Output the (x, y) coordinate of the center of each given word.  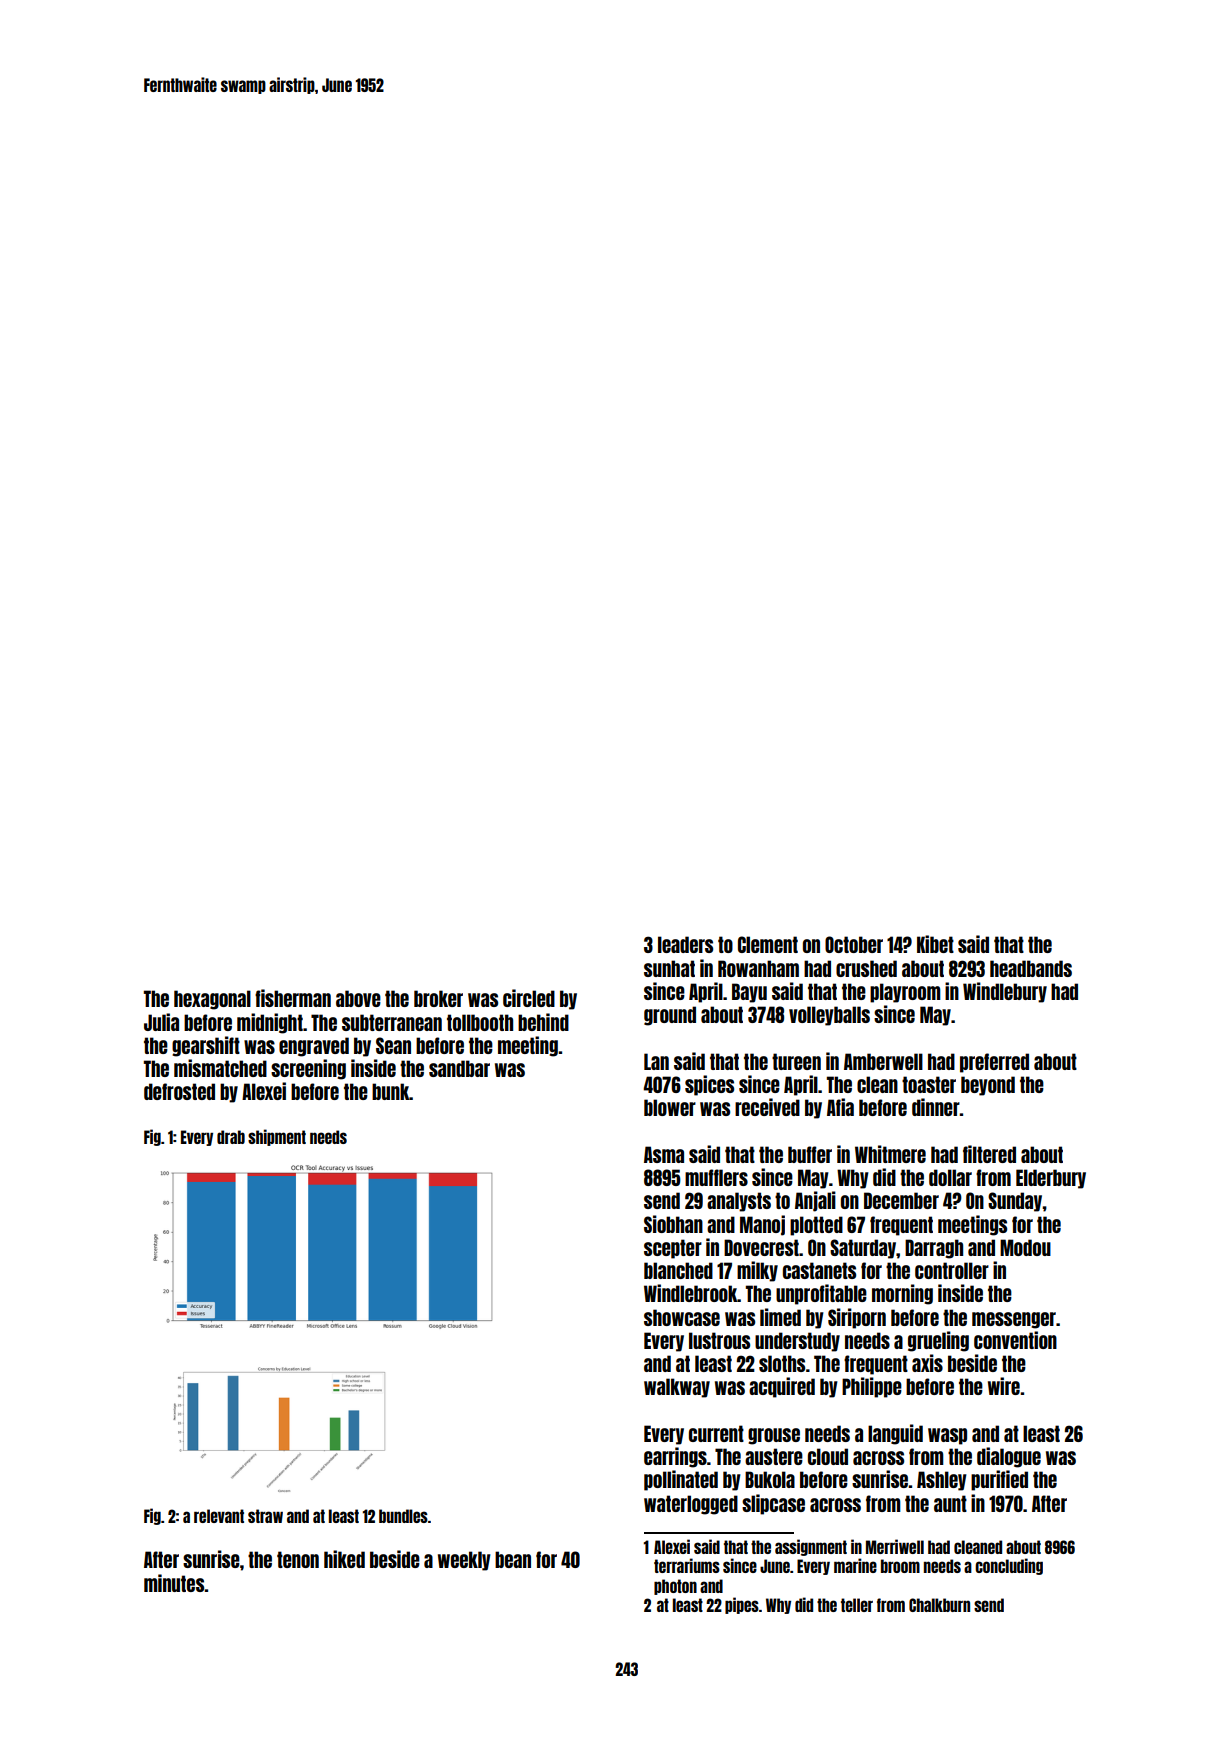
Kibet (935, 944)
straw (265, 1516)
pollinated (681, 1480)
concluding (1009, 1566)
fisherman (293, 998)
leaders (685, 944)
